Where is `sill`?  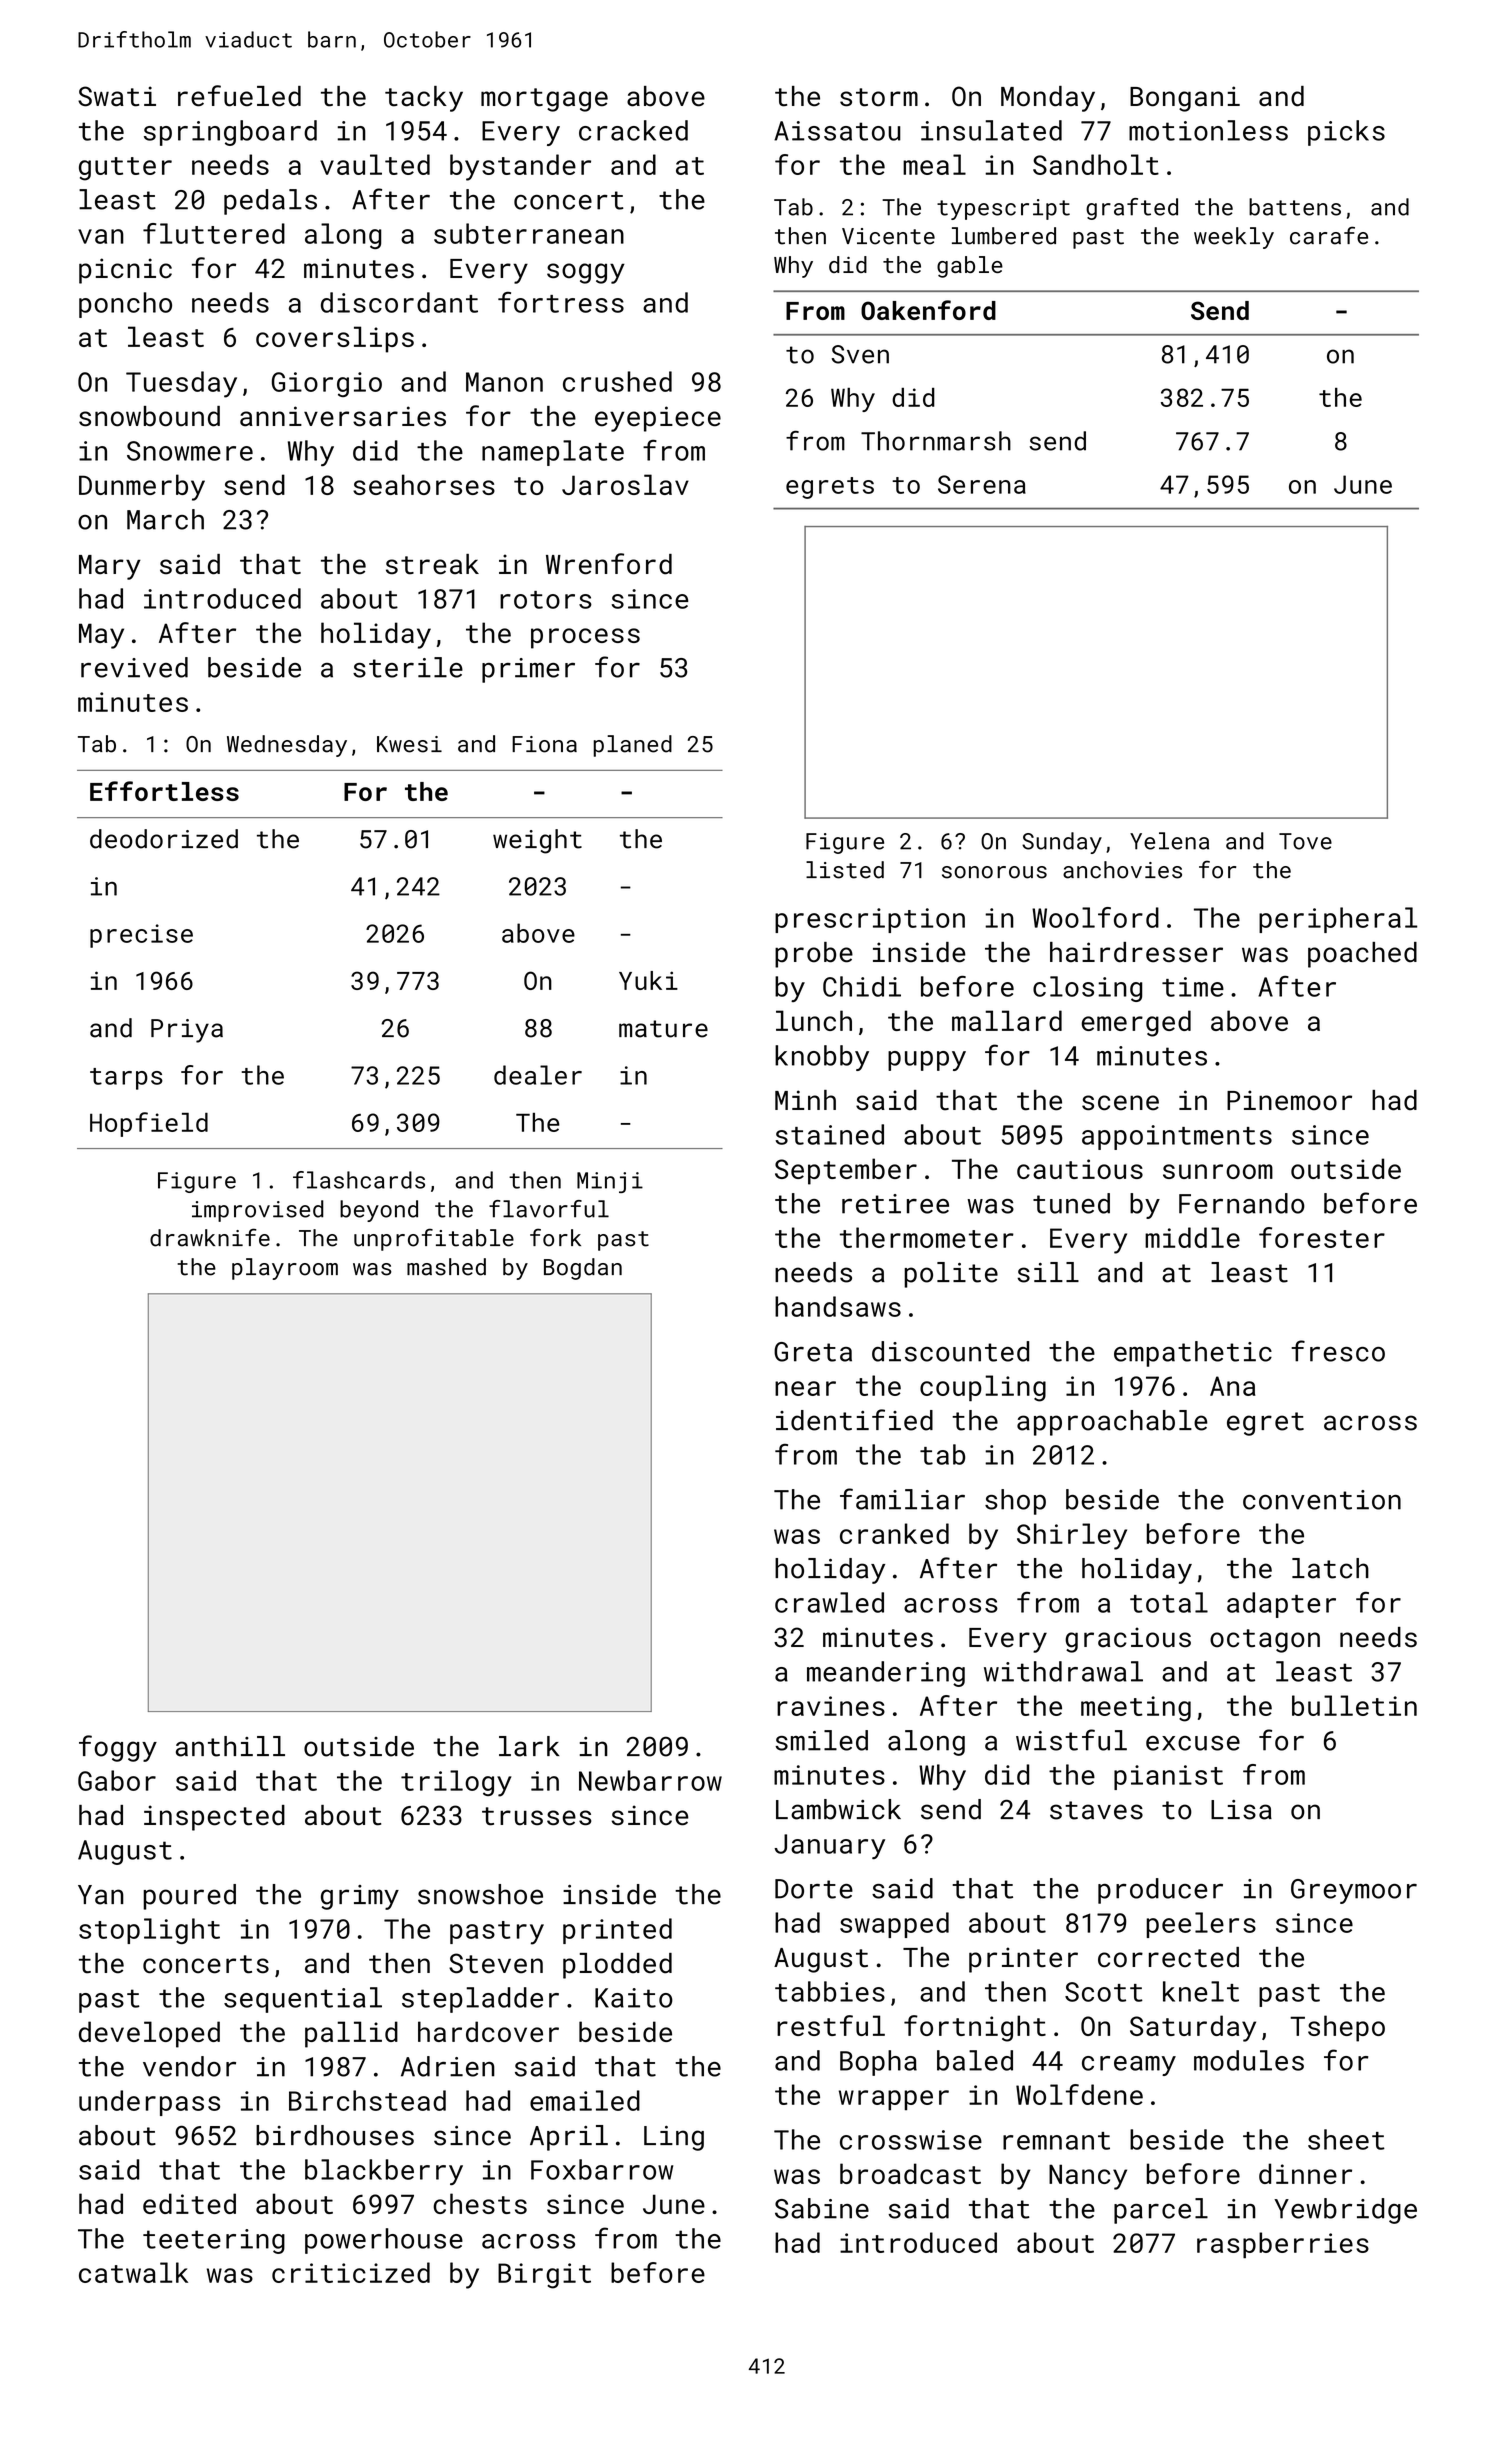
sill is located at coordinates (1048, 1272).
